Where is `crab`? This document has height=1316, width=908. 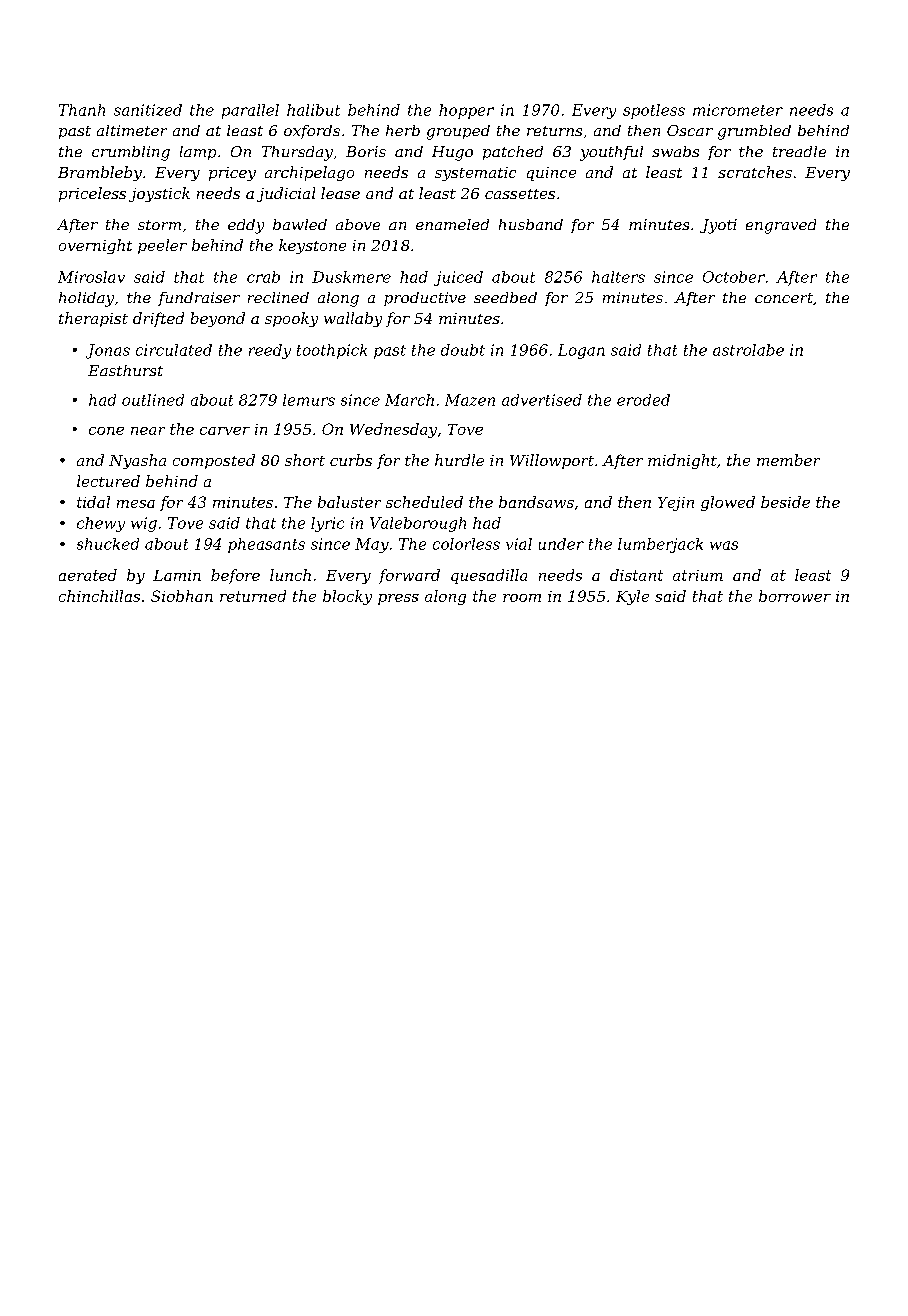
crab is located at coordinates (263, 277).
